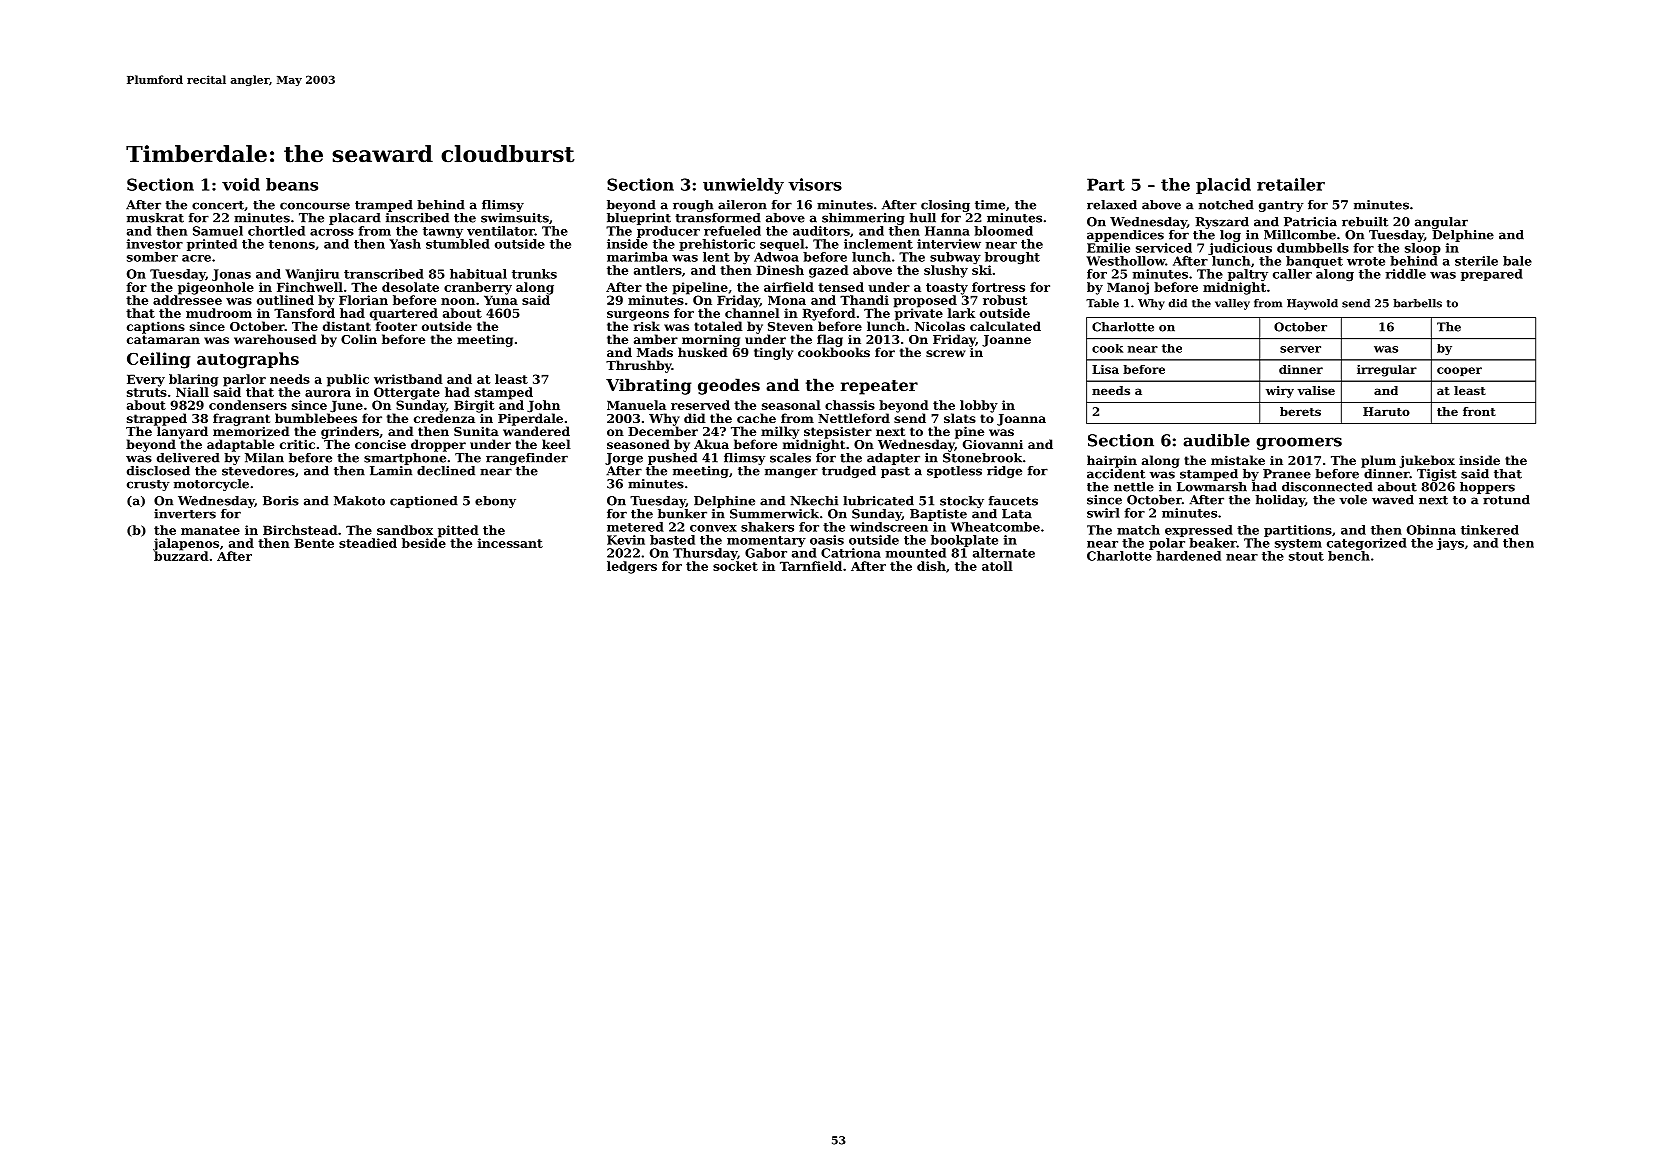 Image resolution: width=1662 pixels, height=1175 pixels. Describe the element at coordinates (1492, 275) in the screenshot. I see `prepared` at that location.
